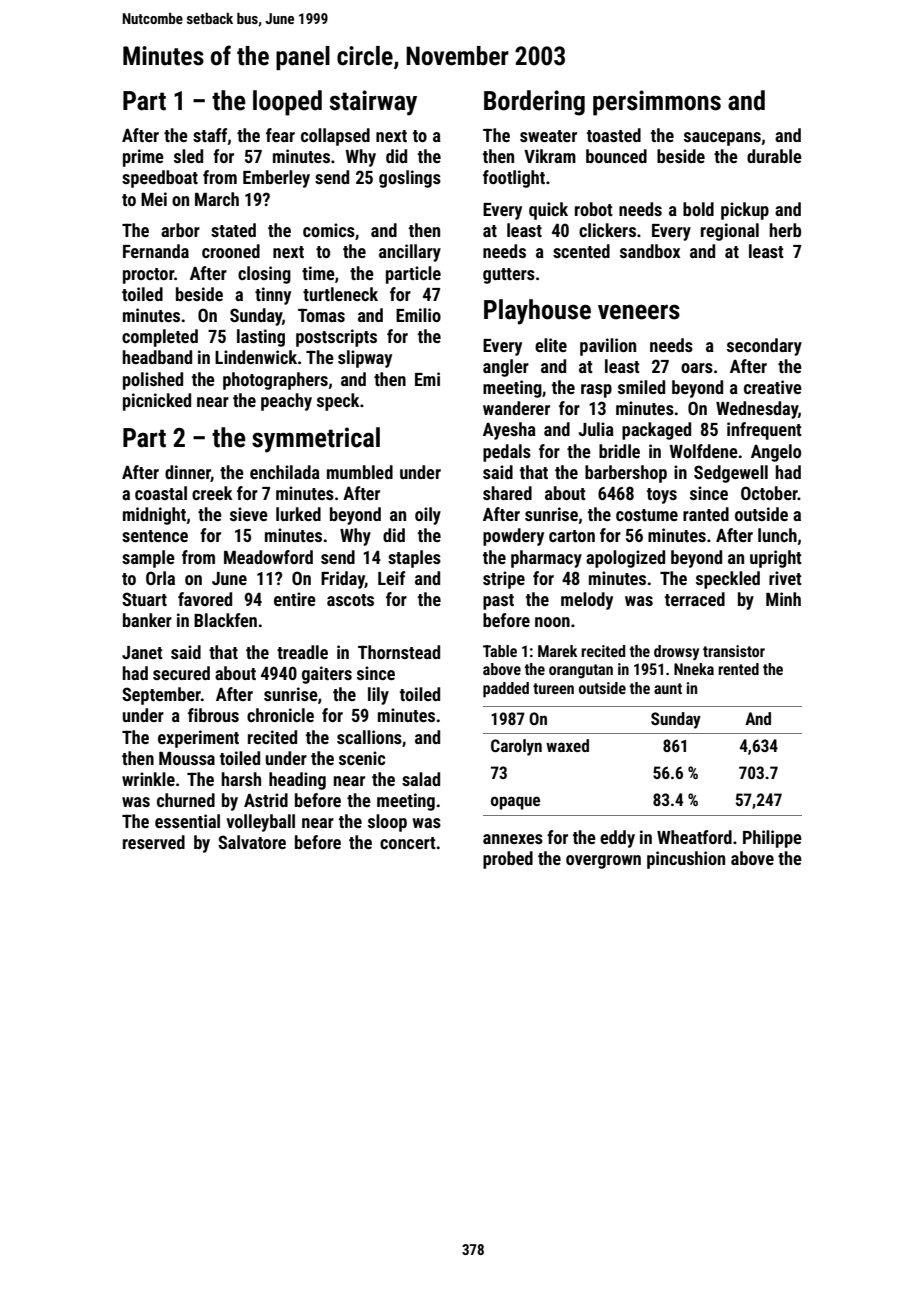  Describe the element at coordinates (785, 230) in the screenshot. I see `herb` at that location.
